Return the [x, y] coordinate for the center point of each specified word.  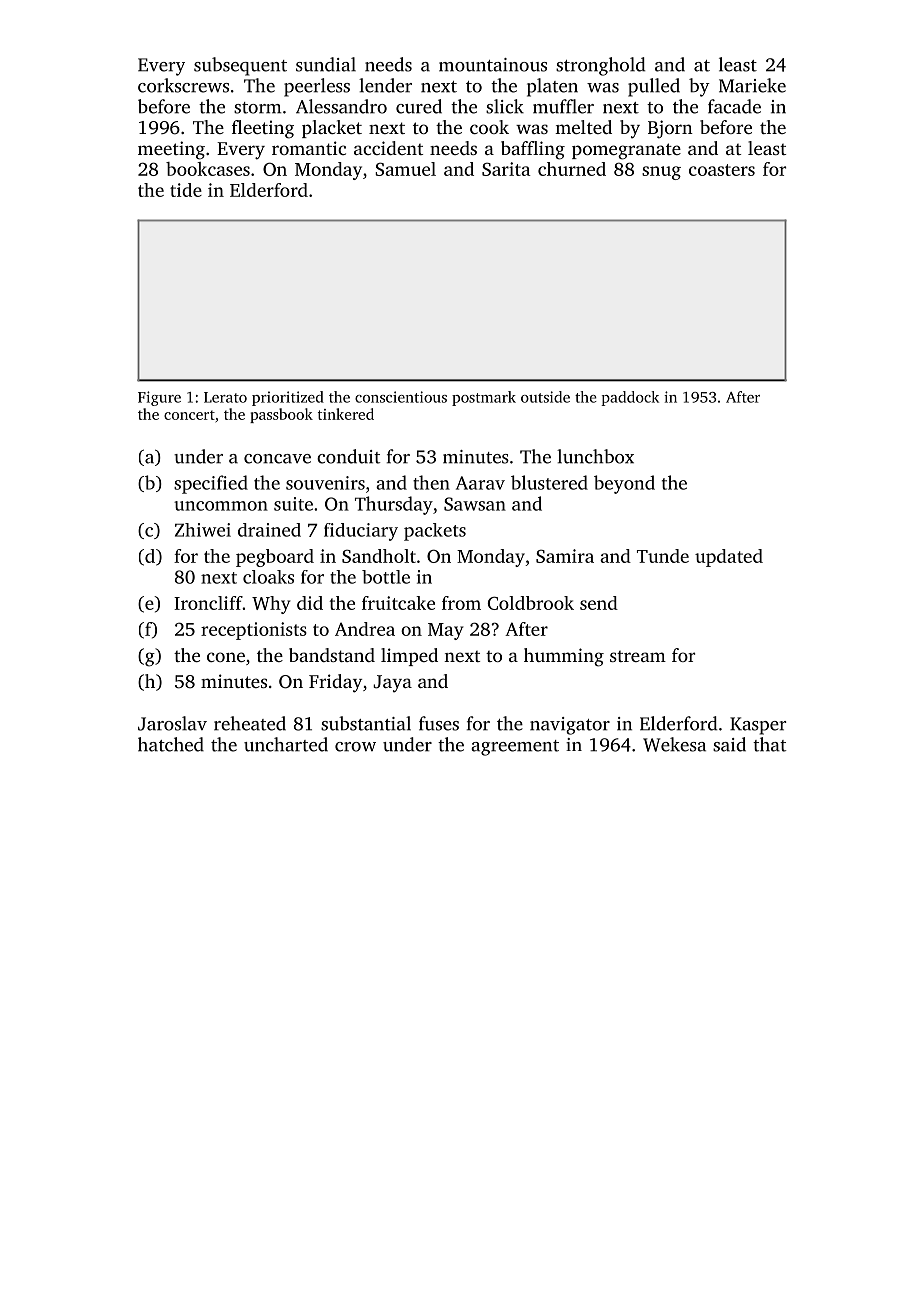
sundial [326, 64]
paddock [630, 398]
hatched [171, 744]
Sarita [506, 169]
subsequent [240, 66]
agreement [515, 748]
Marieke [752, 85]
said [729, 744]
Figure [159, 398]
